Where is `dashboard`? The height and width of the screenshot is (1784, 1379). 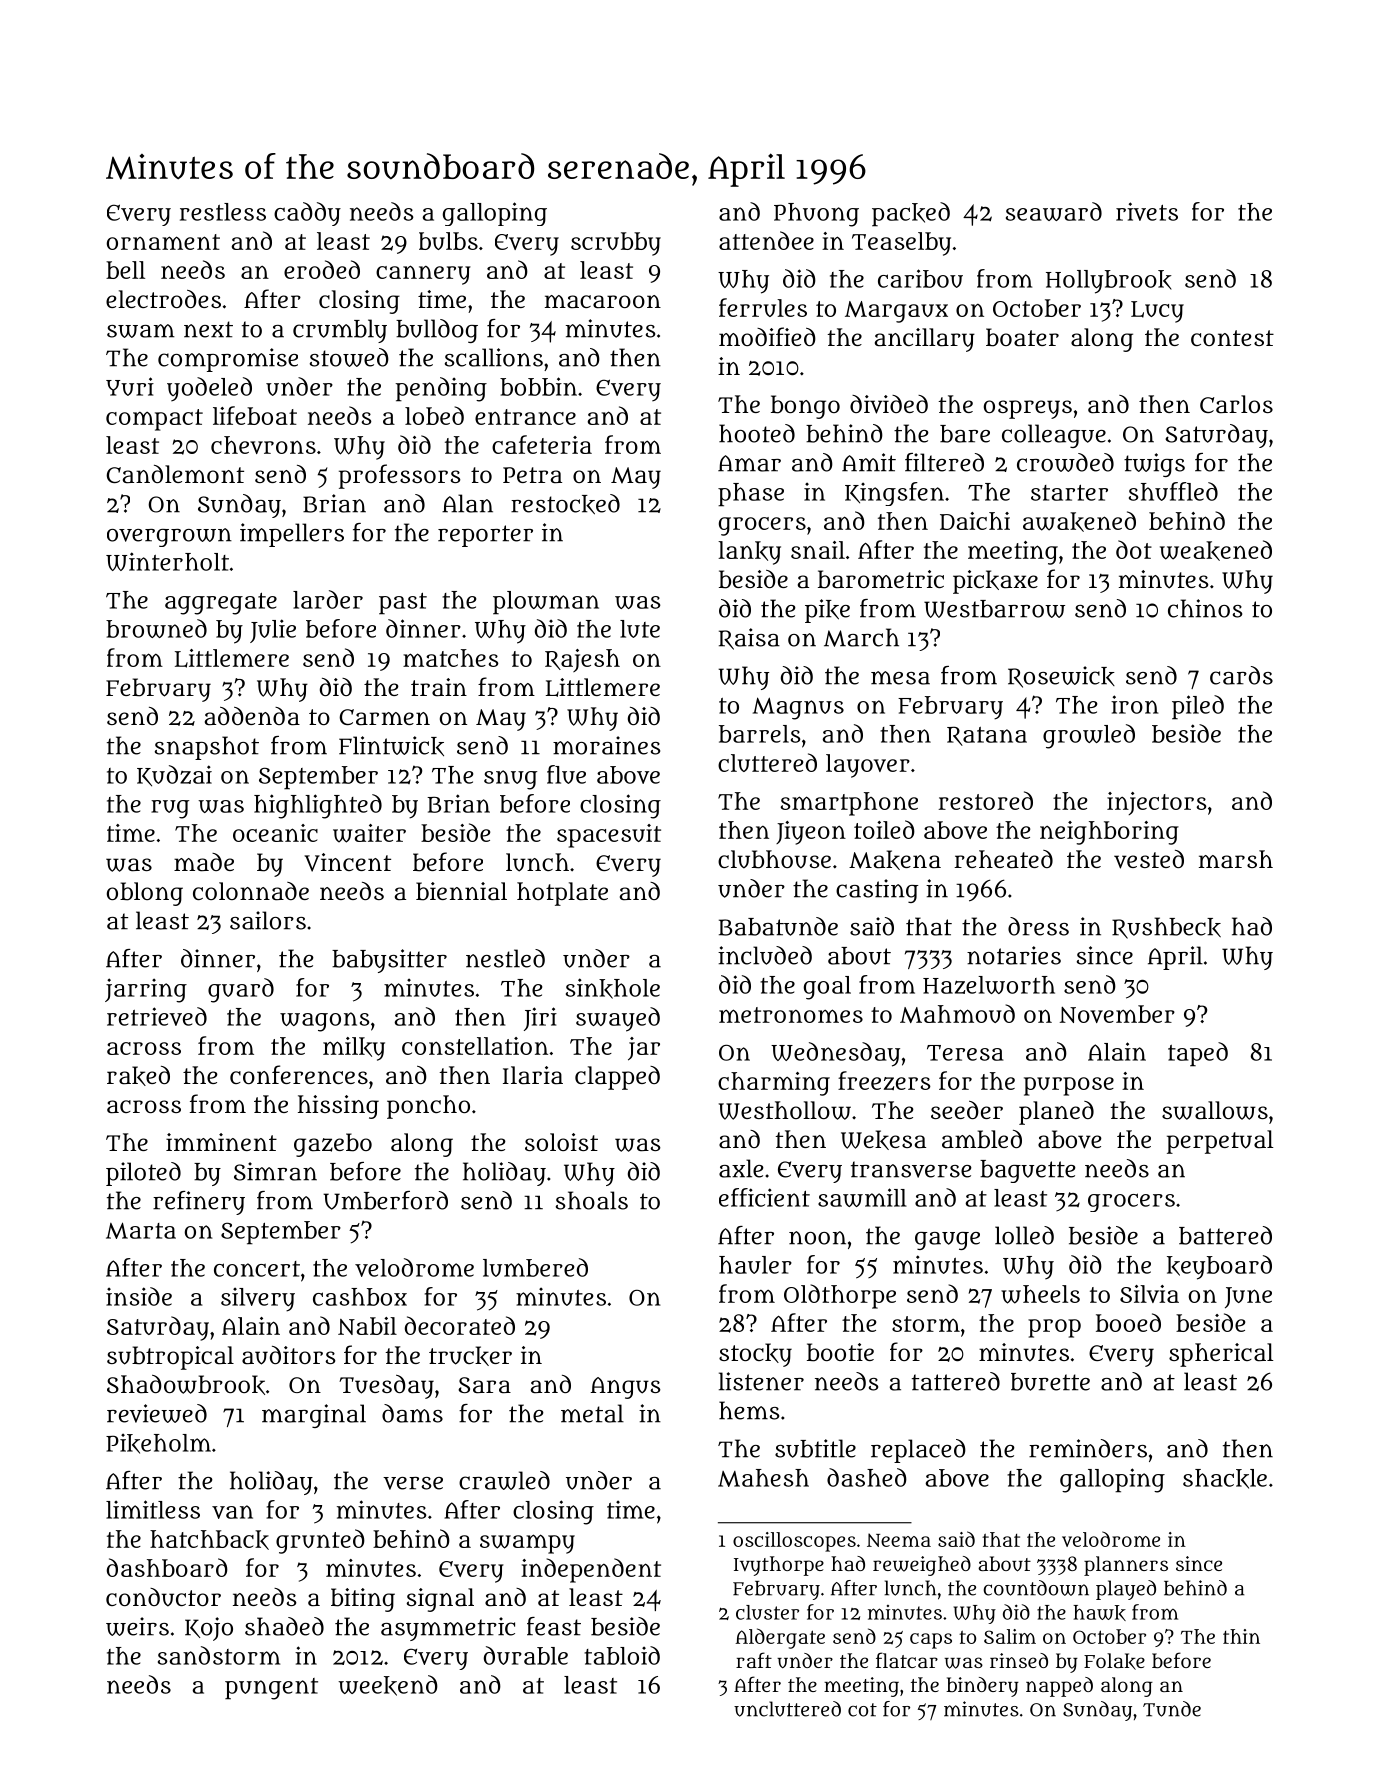 dashboard is located at coordinates (167, 1567).
